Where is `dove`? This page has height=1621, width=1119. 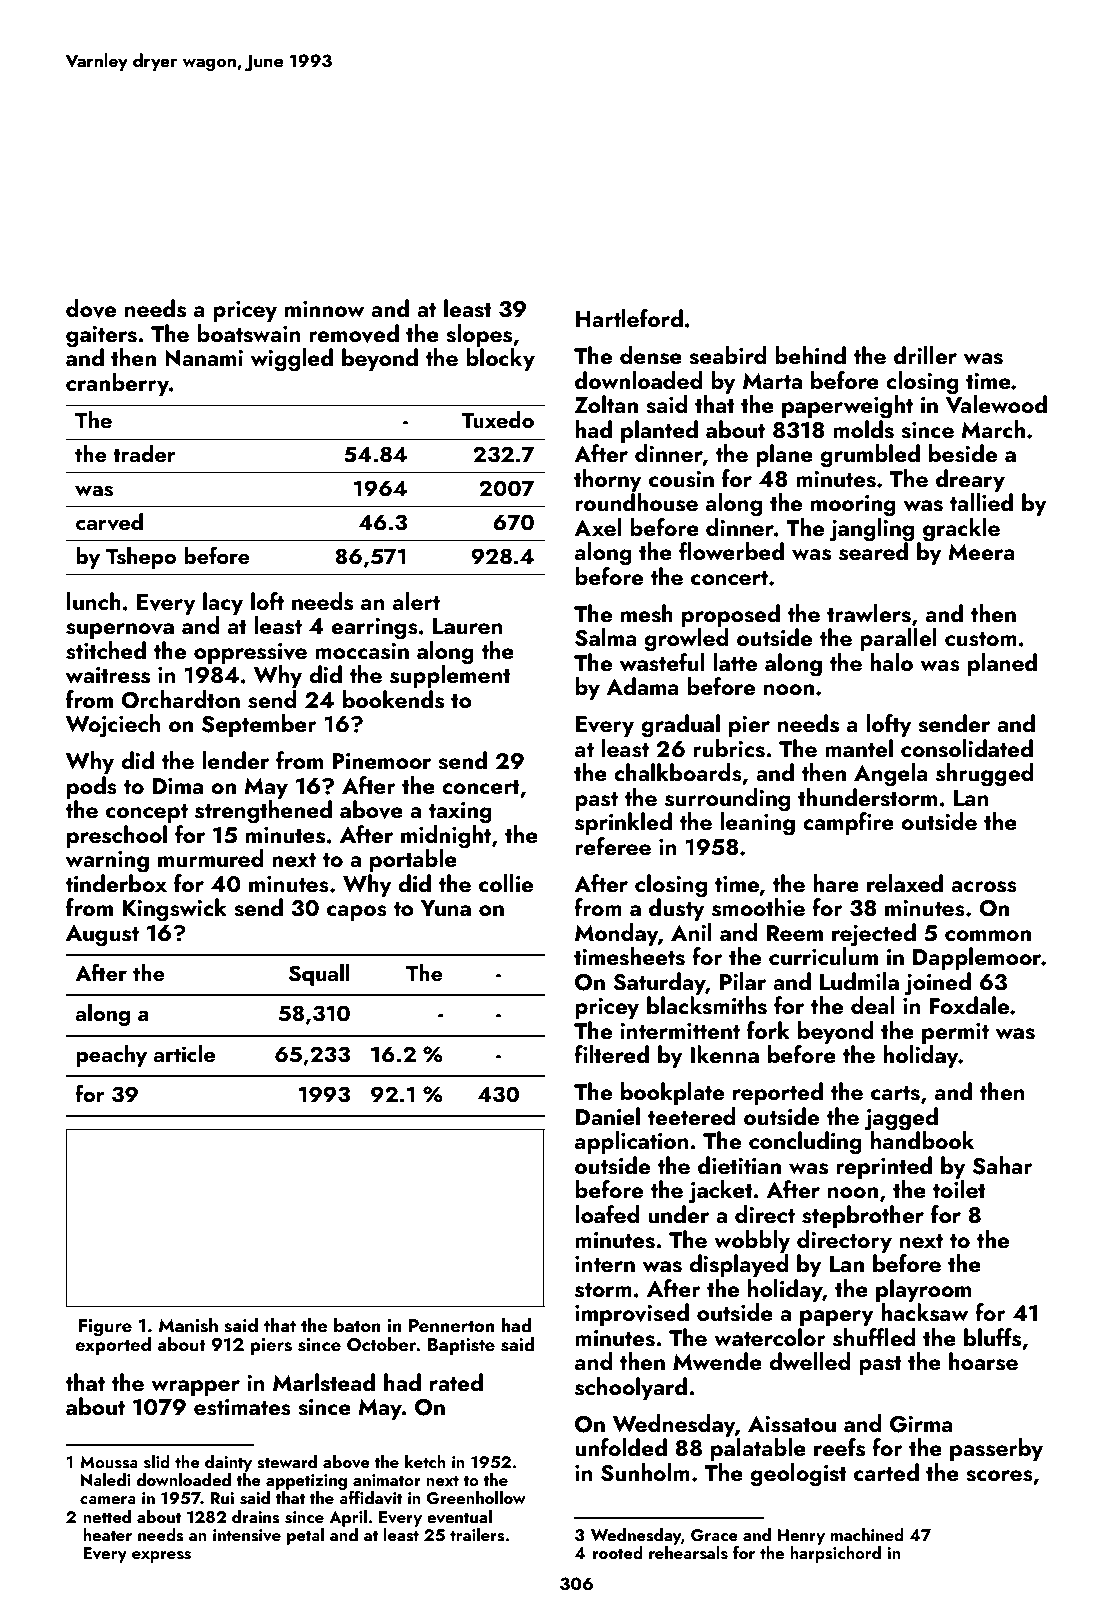
dove is located at coordinates (91, 308).
